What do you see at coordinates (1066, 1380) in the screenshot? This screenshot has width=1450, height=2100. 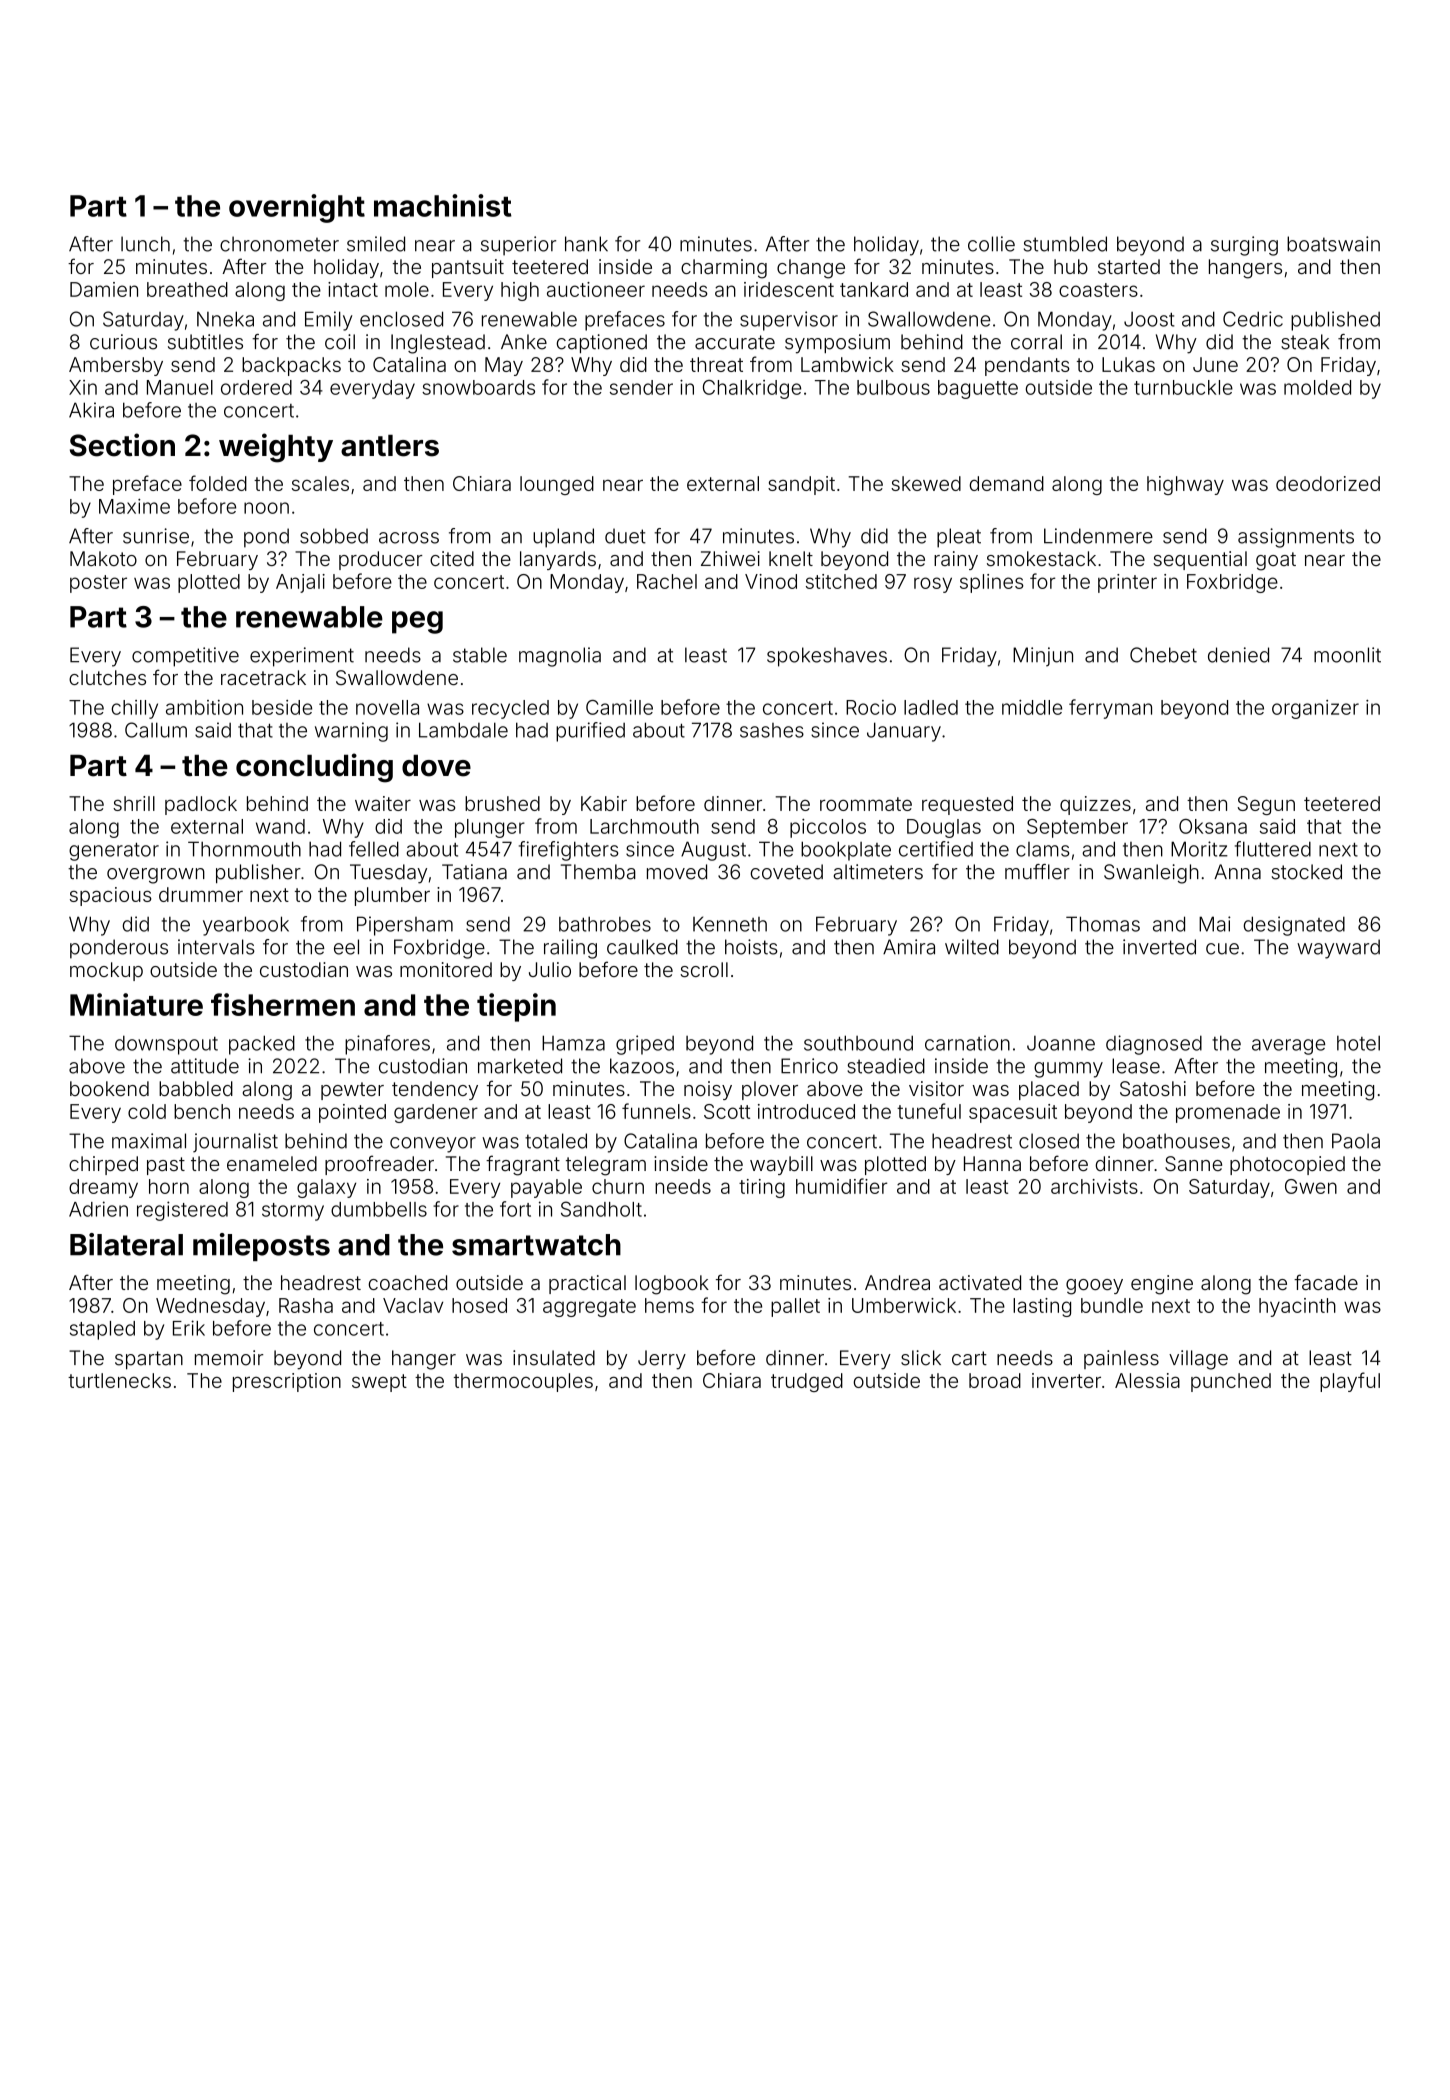 I see `inverter` at bounding box center [1066, 1380].
